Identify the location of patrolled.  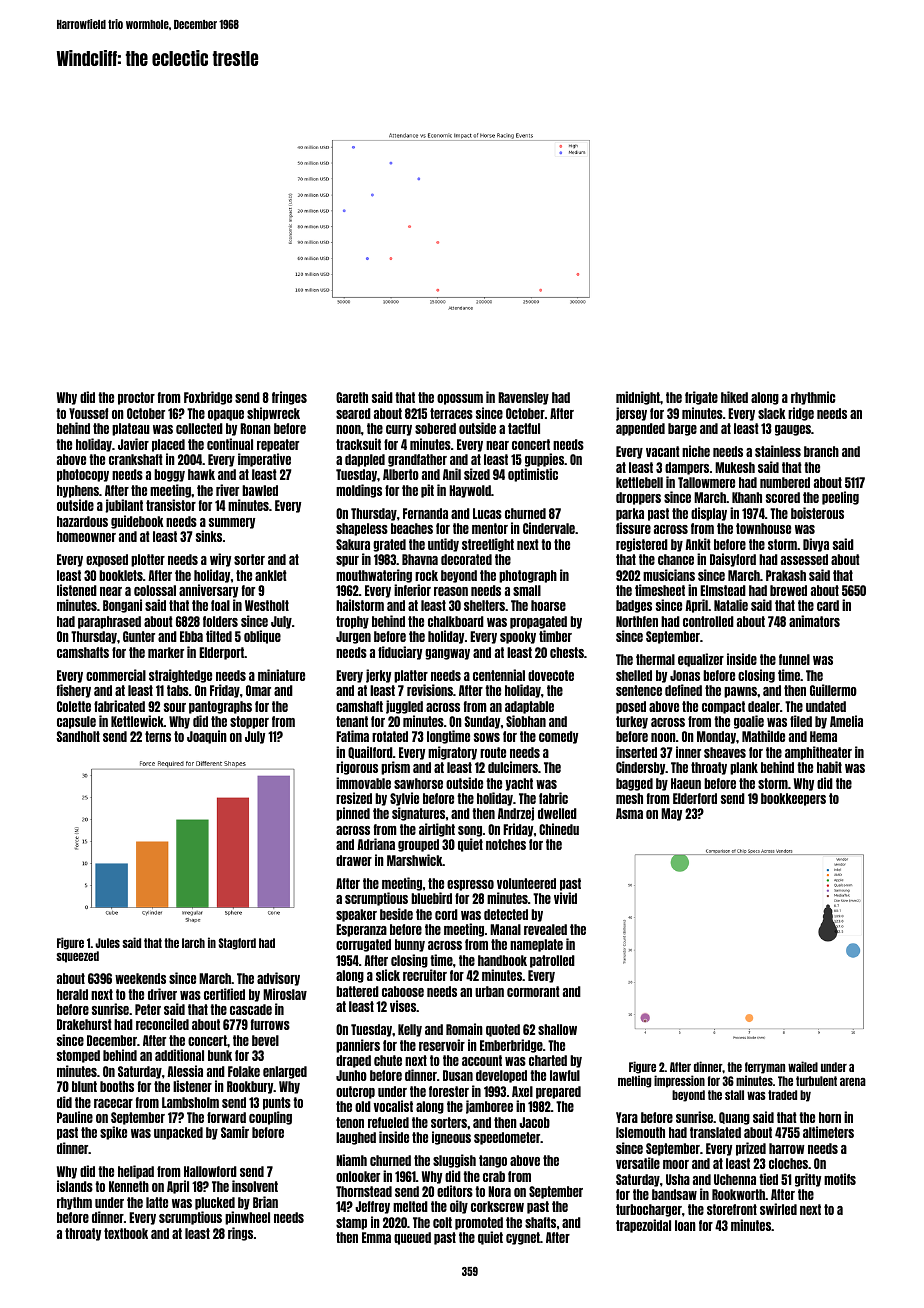
(552, 961).
